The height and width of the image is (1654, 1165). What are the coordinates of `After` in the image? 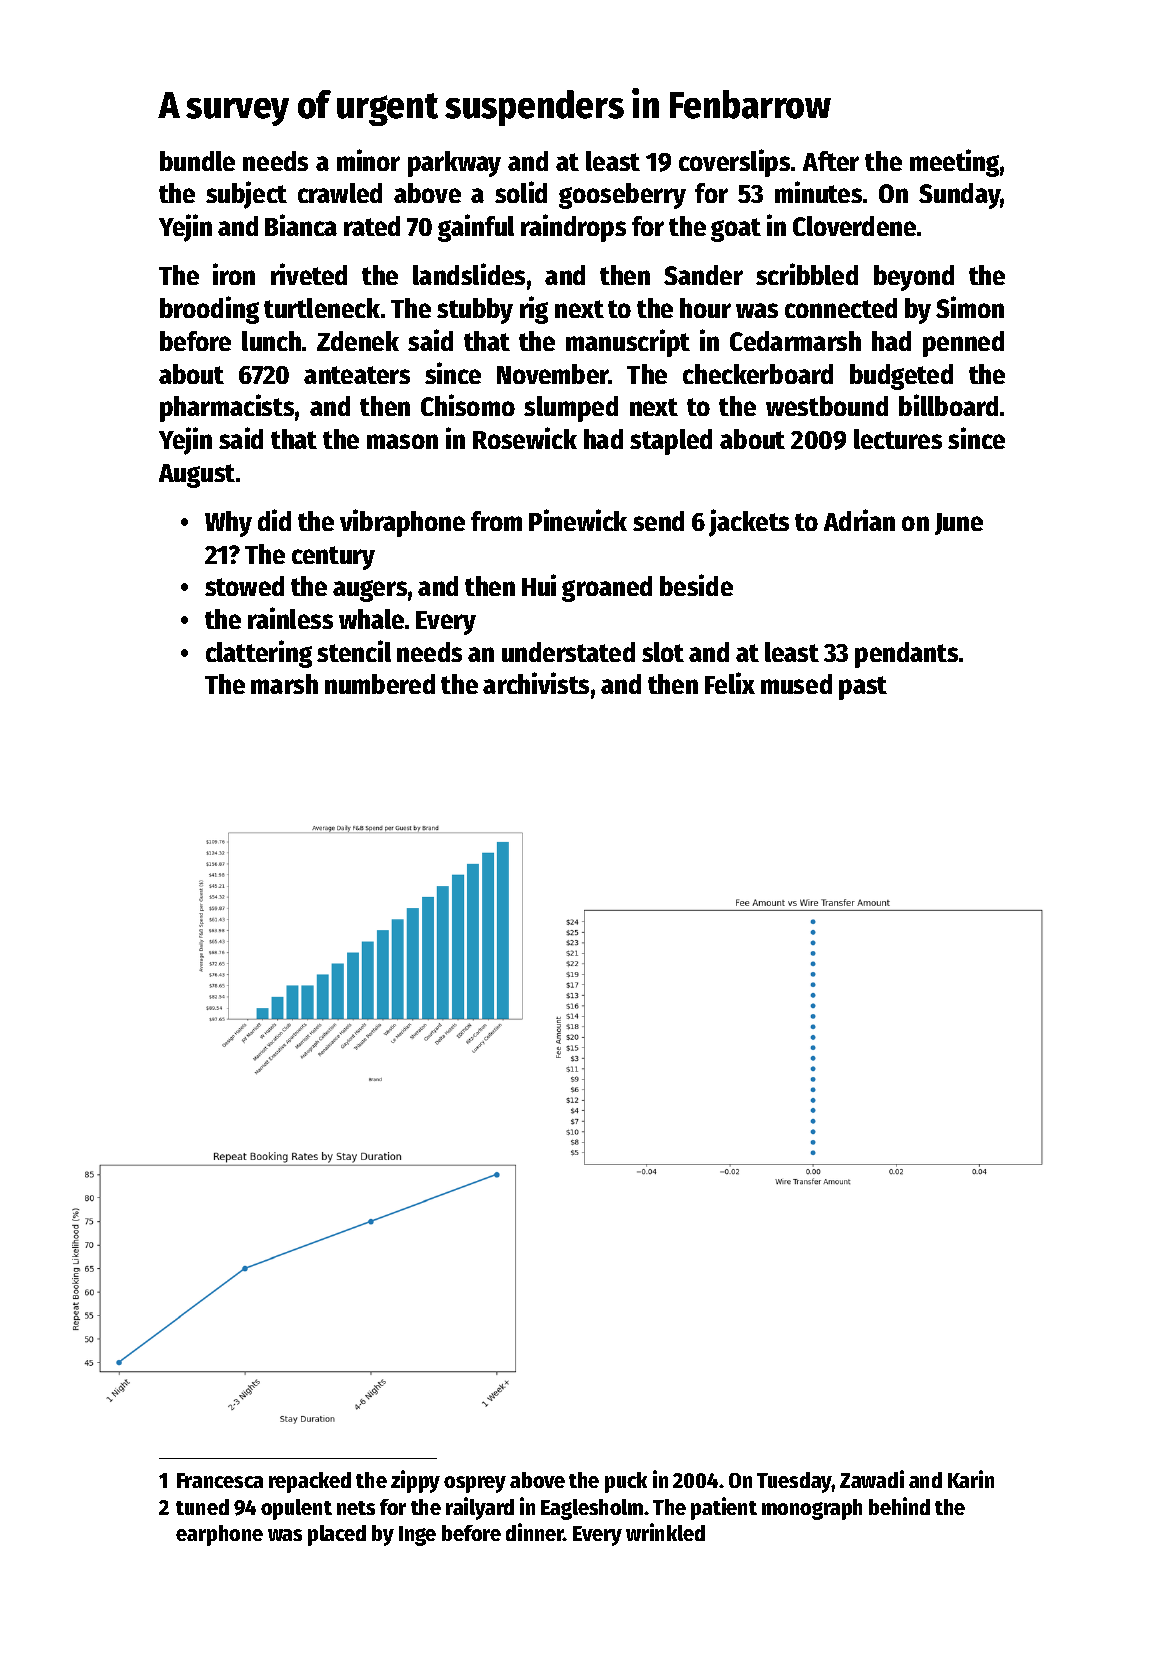 It's located at (831, 161).
